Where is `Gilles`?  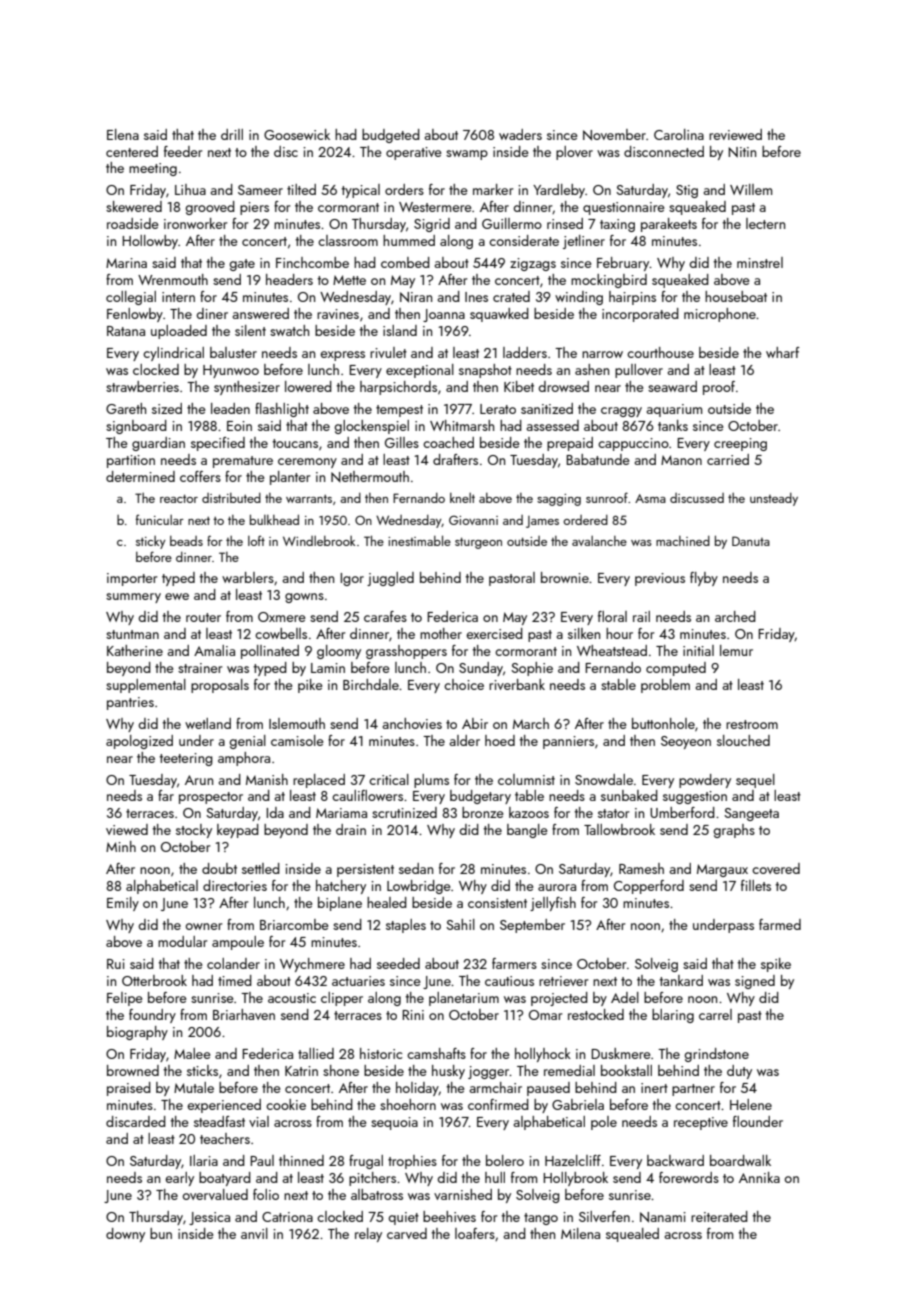
Gilles is located at coordinates (402, 442).
